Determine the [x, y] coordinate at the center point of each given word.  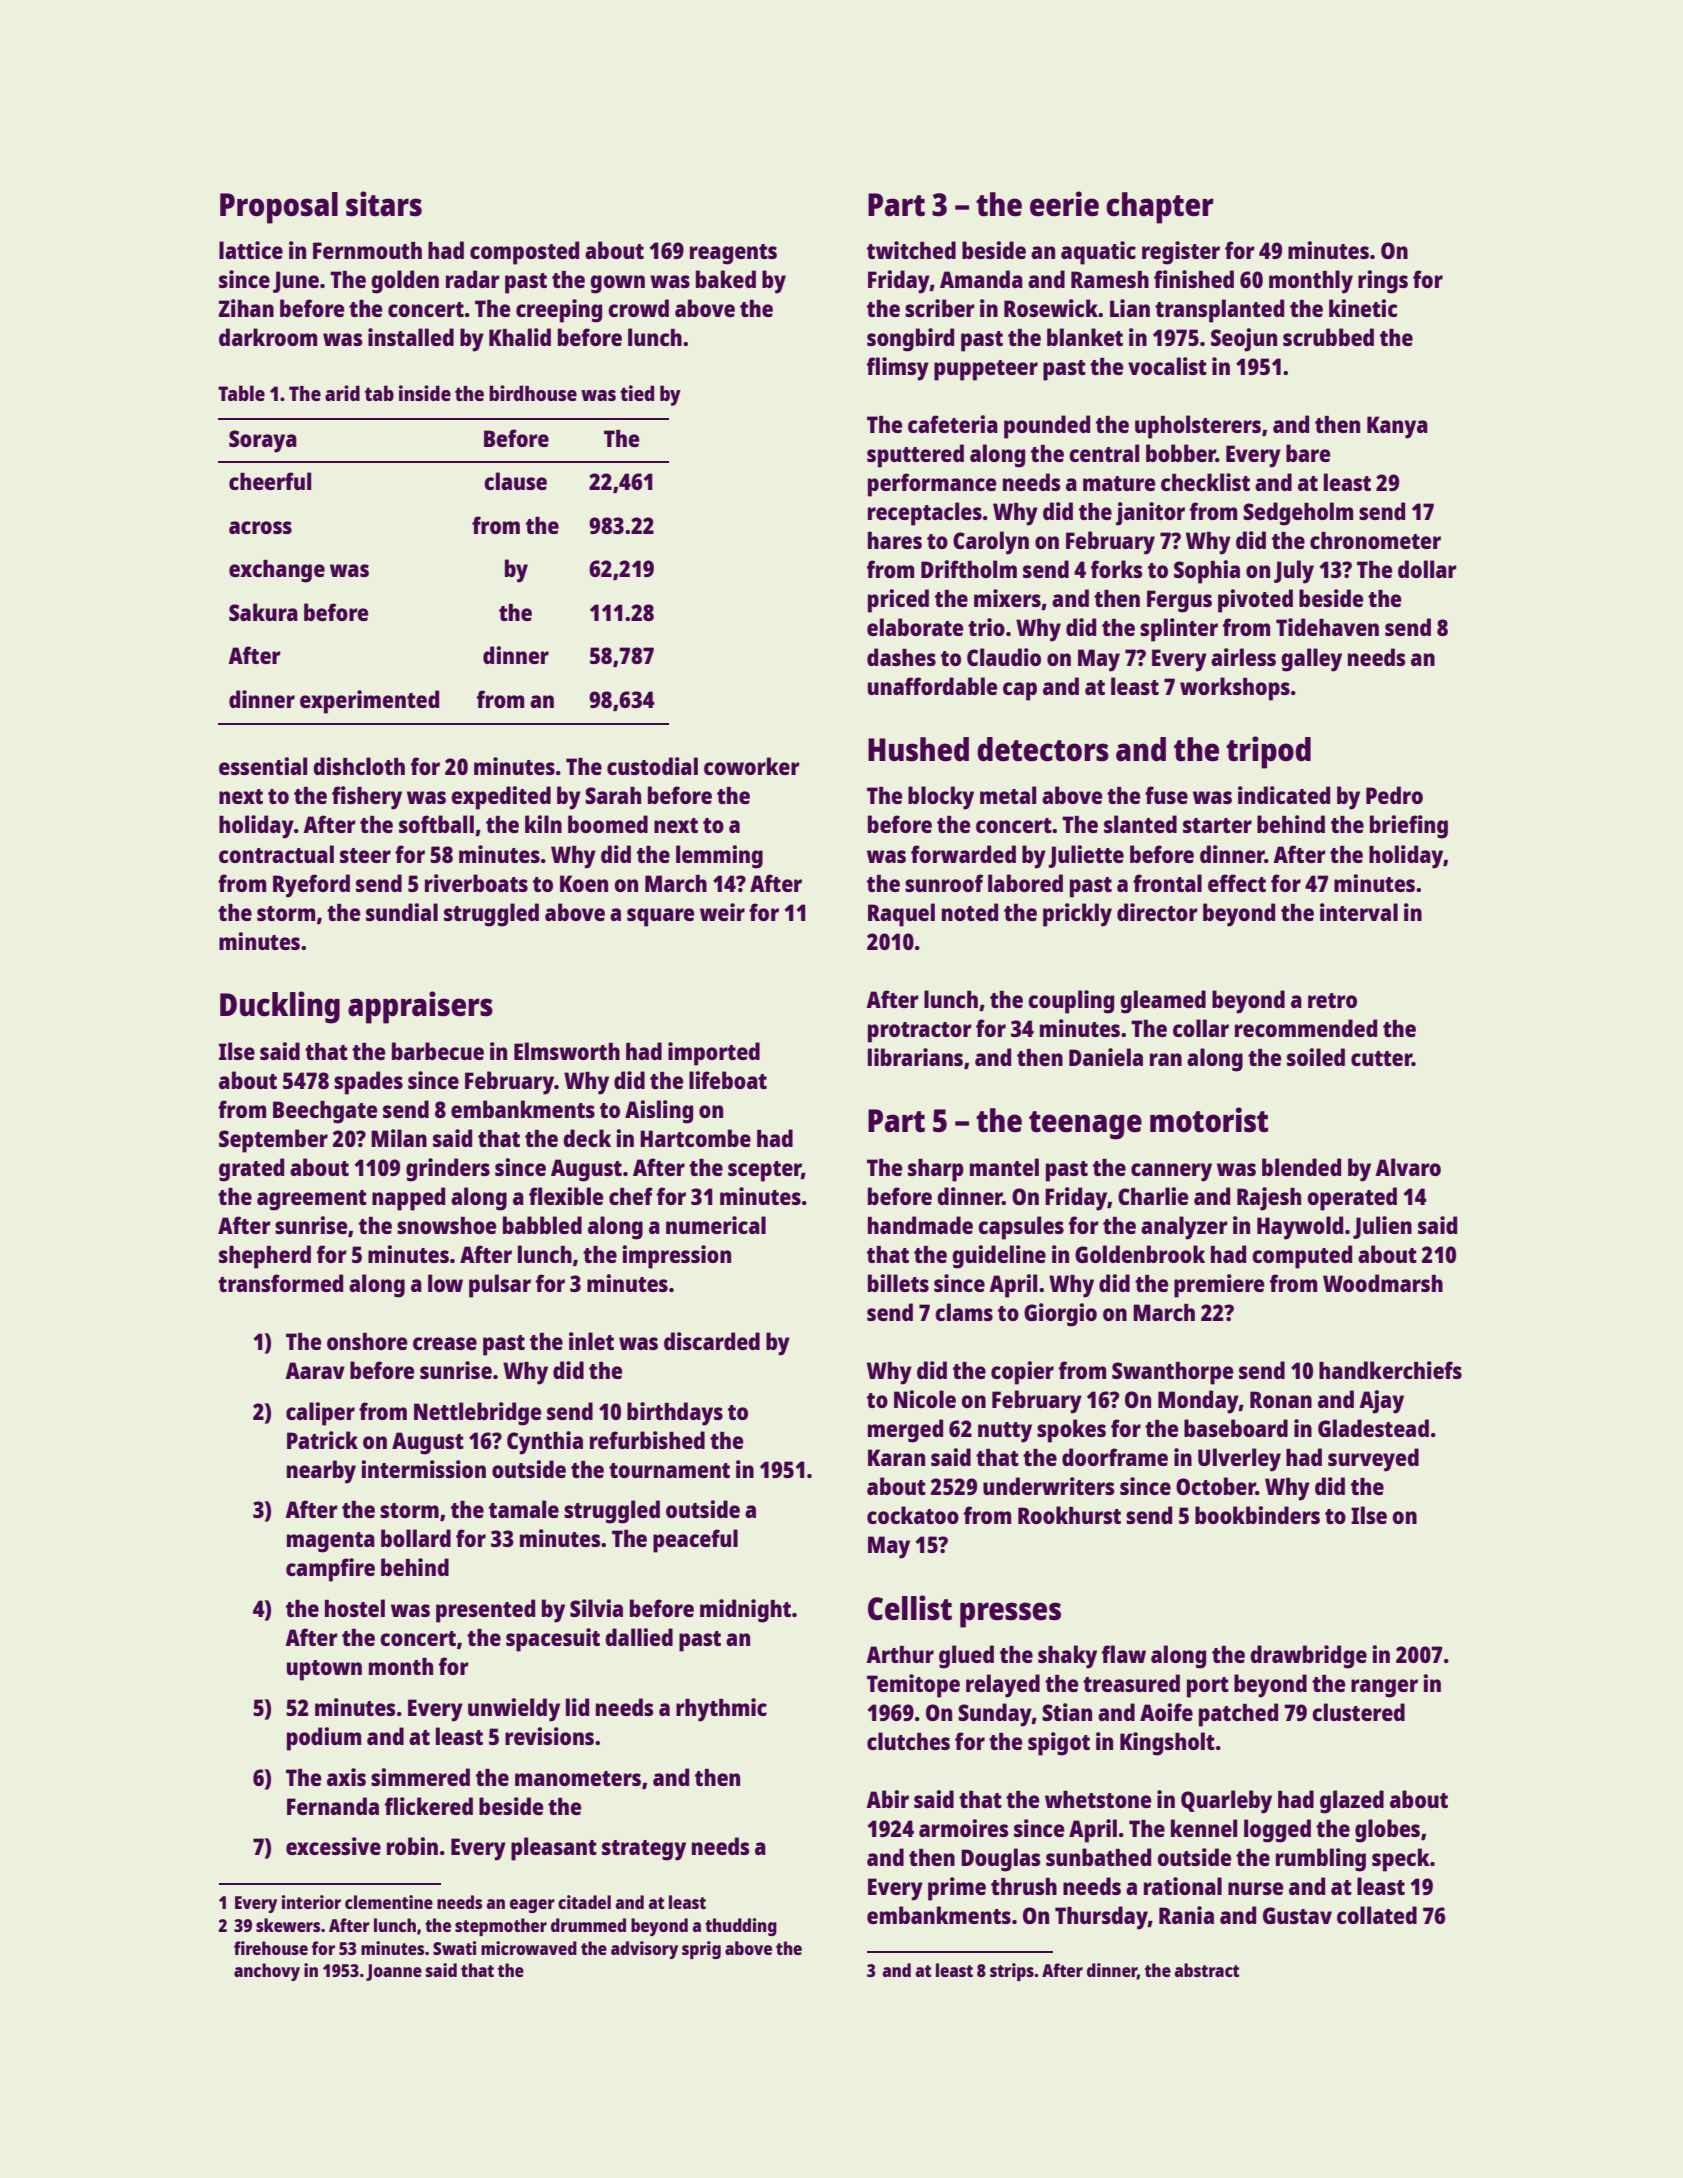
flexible [566, 1196]
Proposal [279, 208]
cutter [1381, 1058]
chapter [1160, 208]
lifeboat [728, 1080]
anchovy [267, 1972]
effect [1237, 883]
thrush [1024, 1886]
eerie [1064, 204]
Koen [584, 883]
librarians [915, 1057]
